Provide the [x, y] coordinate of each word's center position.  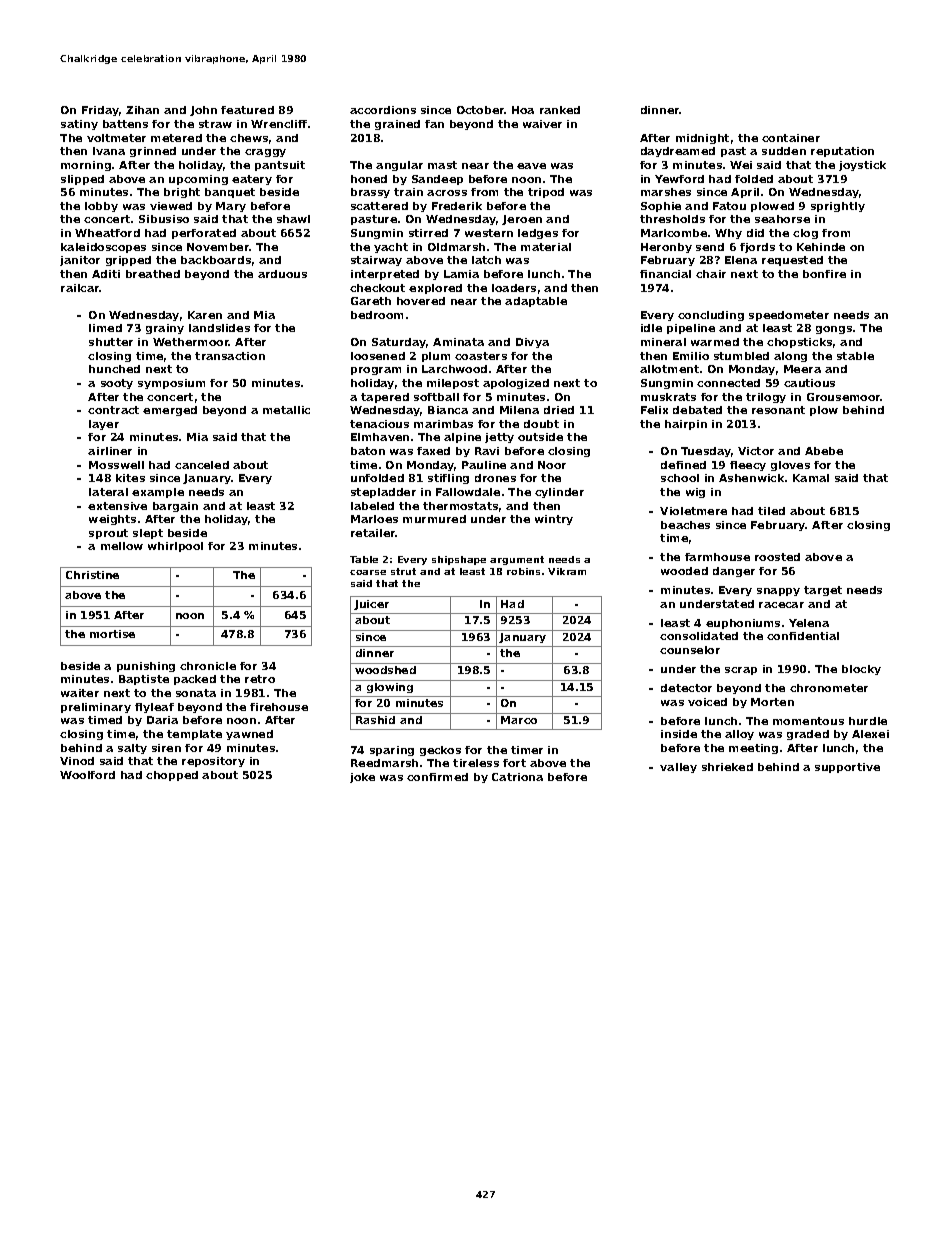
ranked [560, 110]
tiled [771, 511]
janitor [80, 261]
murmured [434, 519]
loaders [514, 288]
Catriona [517, 777]
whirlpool [175, 547]
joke [362, 778]
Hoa [523, 110]
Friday [100, 111]
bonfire [824, 274]
